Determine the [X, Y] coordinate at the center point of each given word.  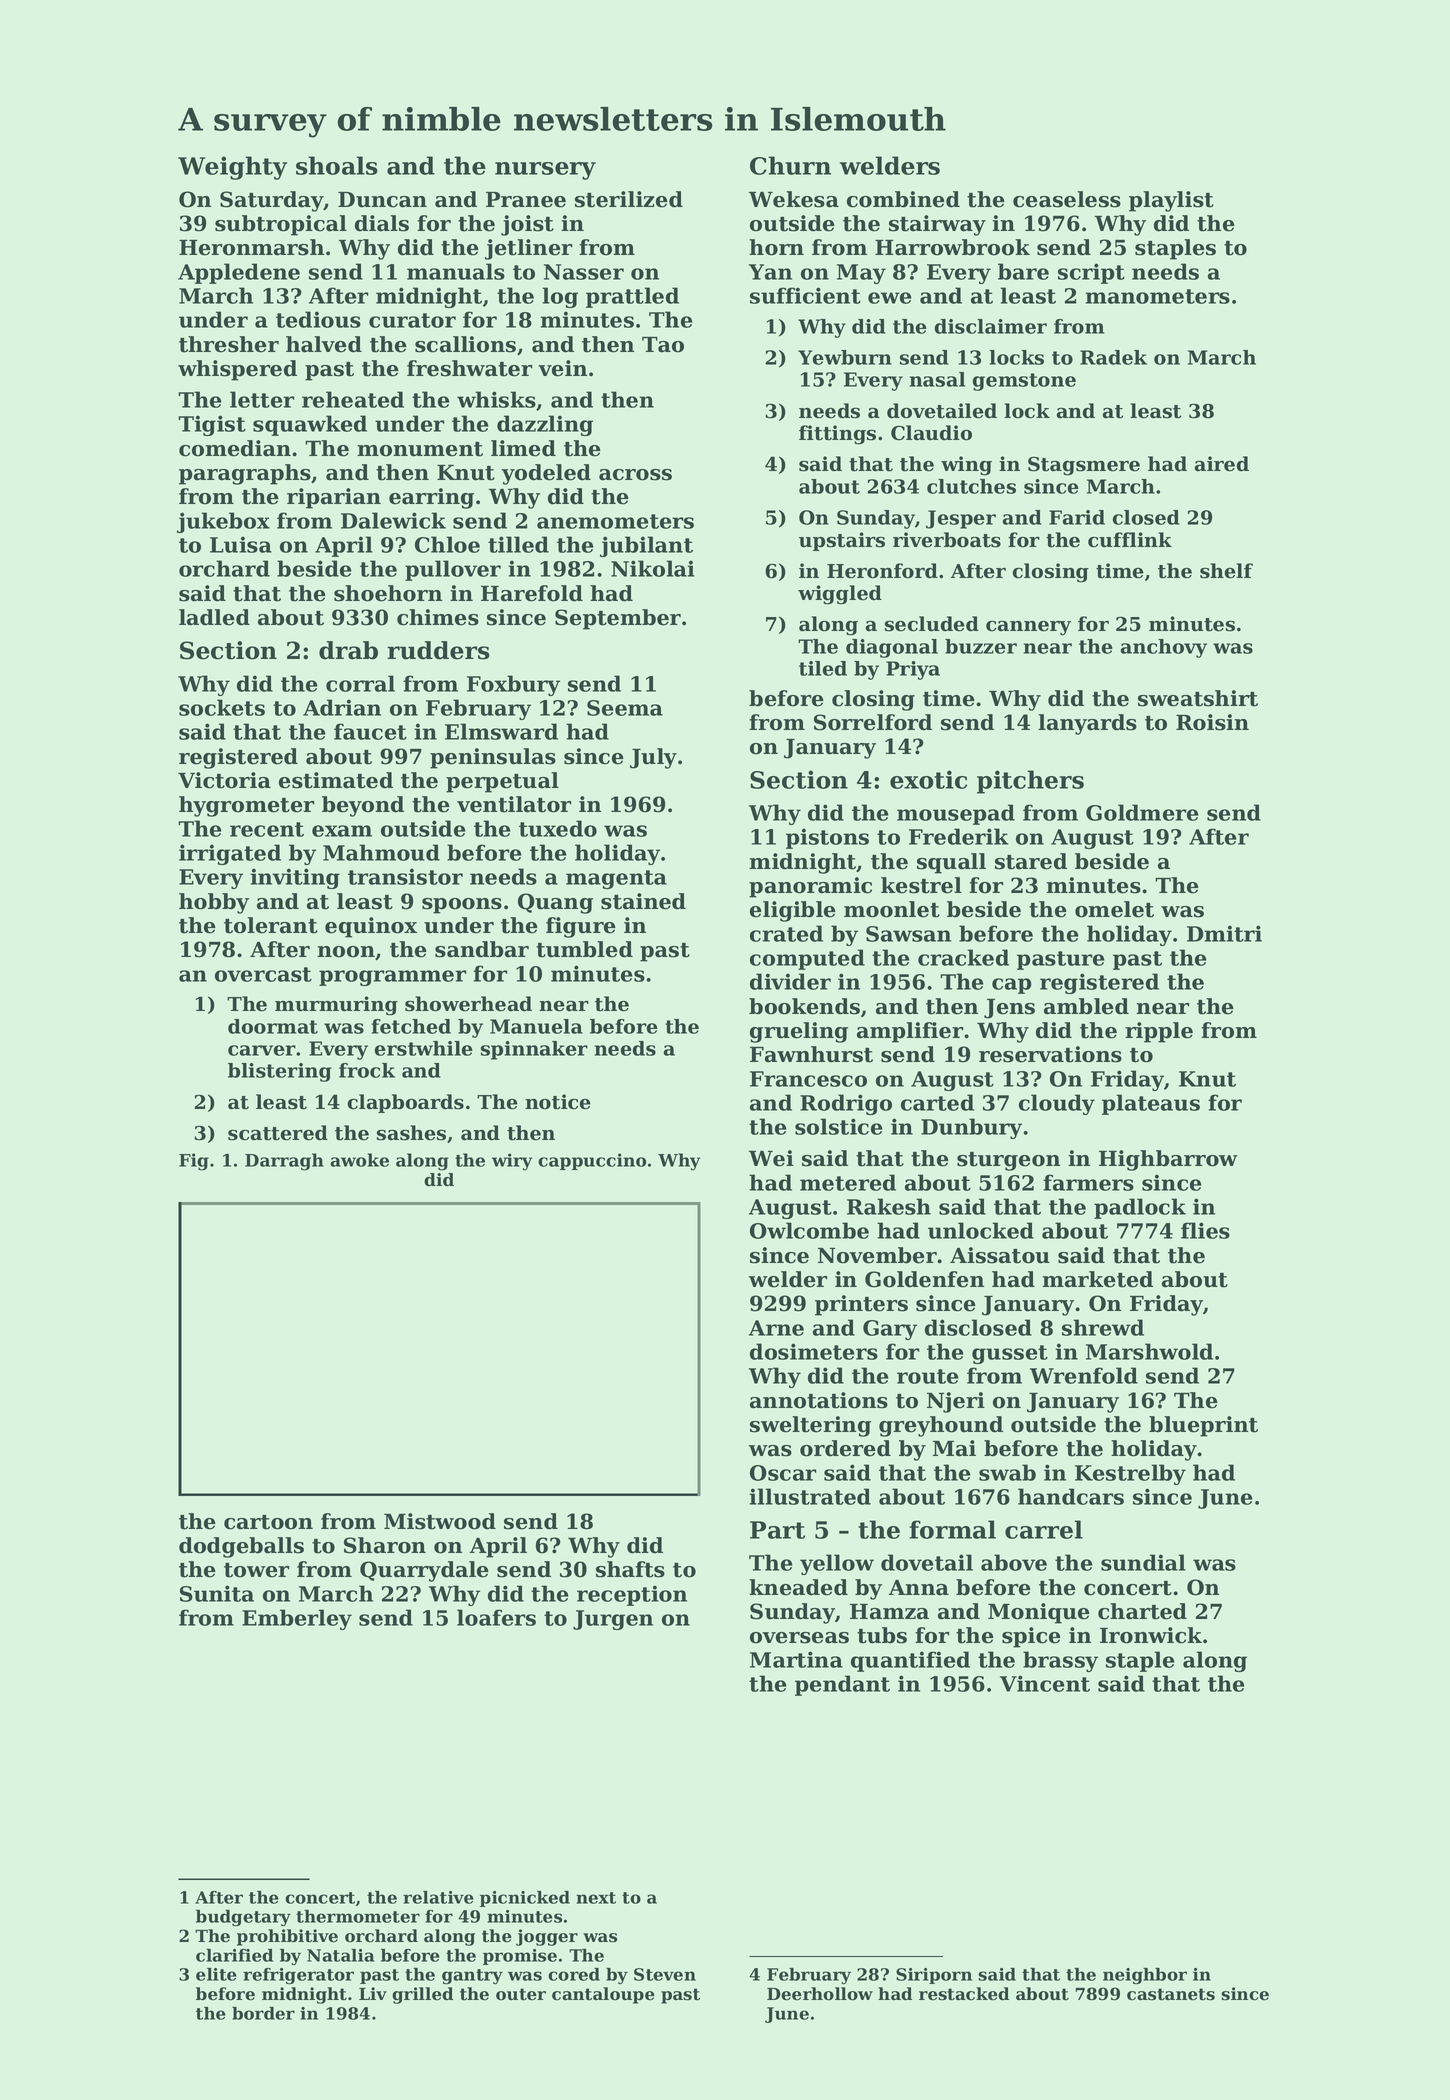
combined [903, 199]
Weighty [232, 168]
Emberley [297, 1619]
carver [262, 1050]
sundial [1143, 1562]
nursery [545, 171]
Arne [776, 1328]
